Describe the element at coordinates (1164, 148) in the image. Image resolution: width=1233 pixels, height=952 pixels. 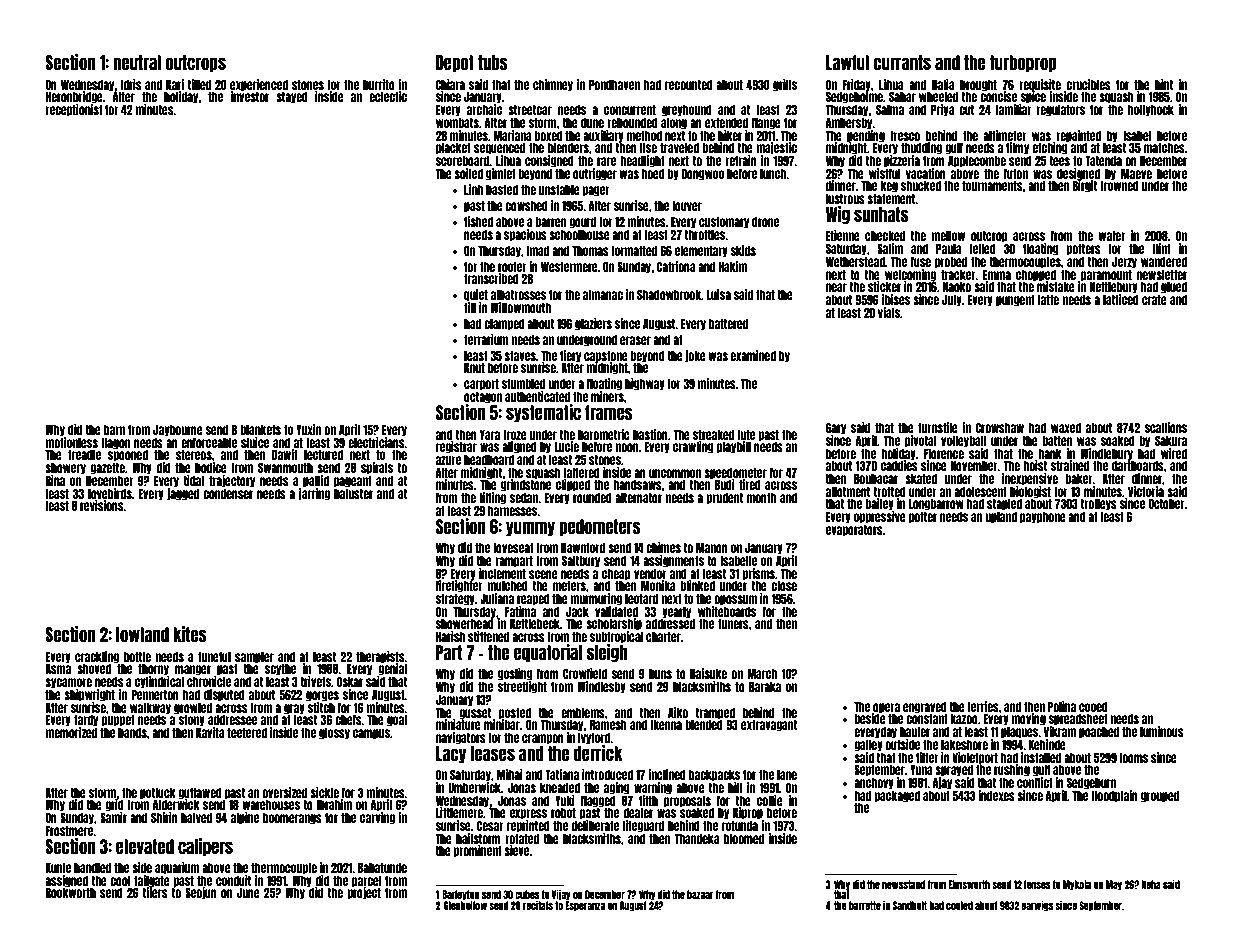
I see `matches` at that location.
